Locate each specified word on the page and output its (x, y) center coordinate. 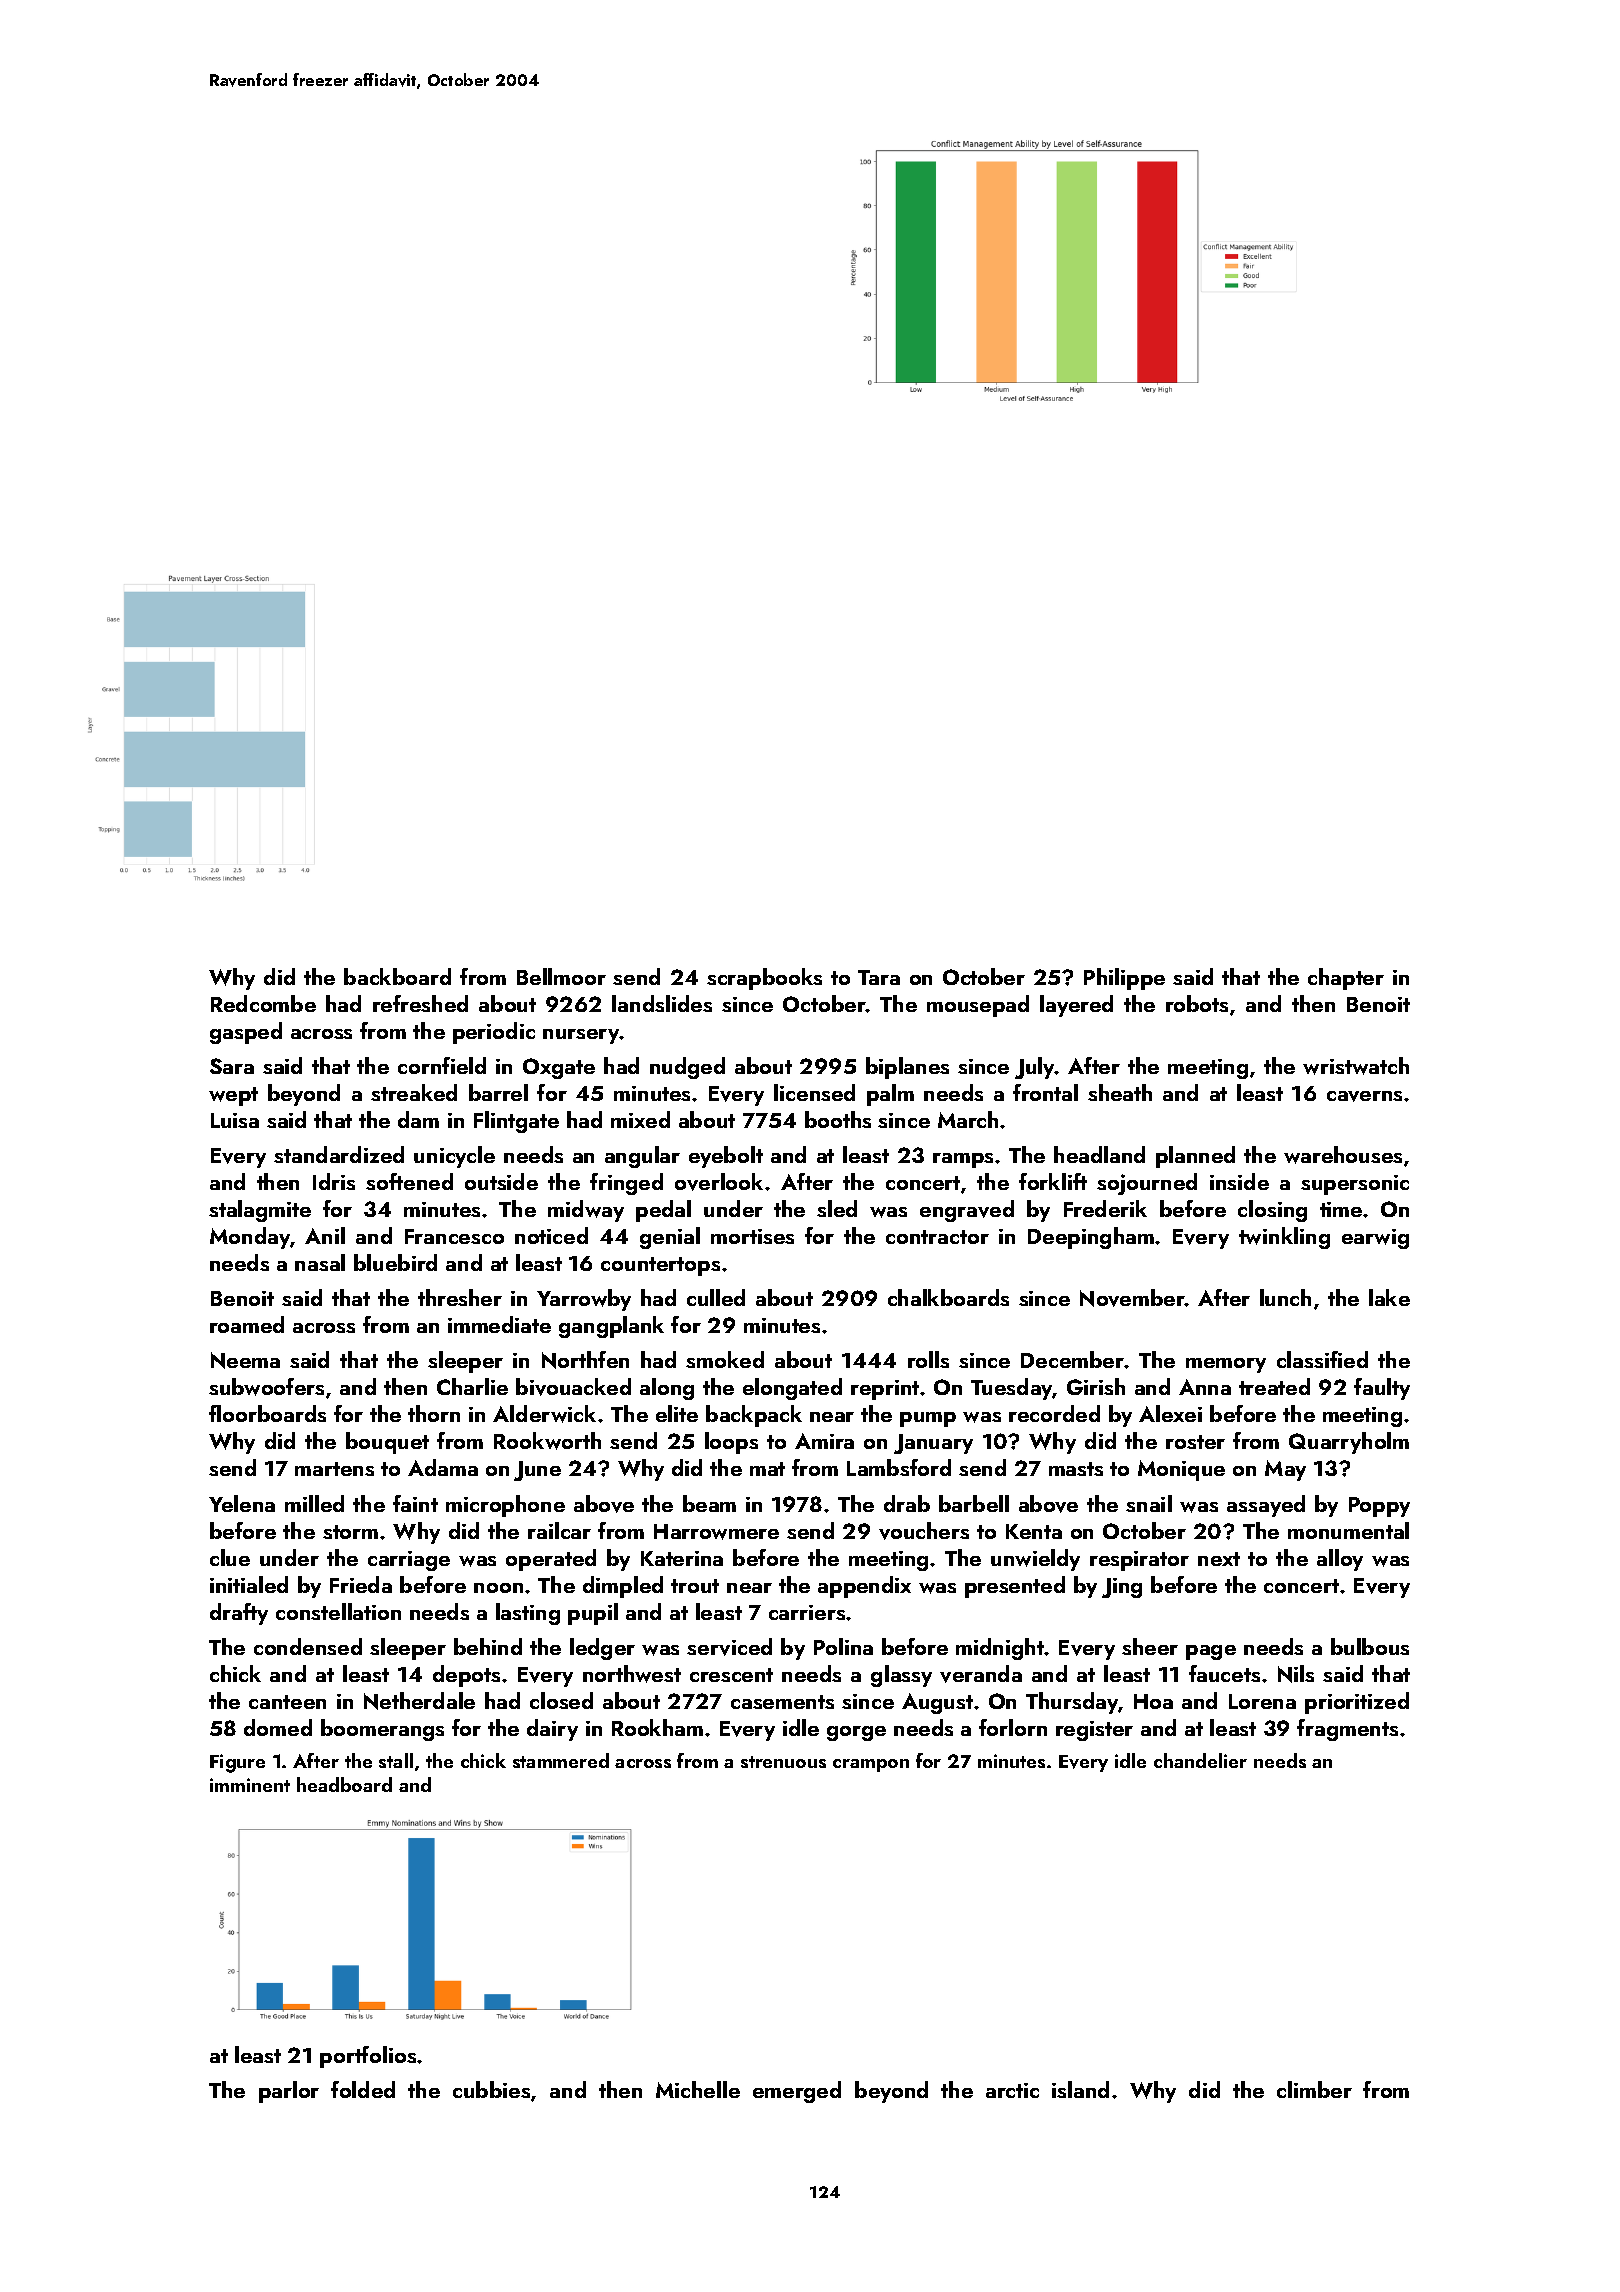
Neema (245, 1360)
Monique (1181, 1470)
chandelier (1200, 1760)
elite (677, 1413)
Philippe (1124, 979)
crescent (731, 1675)
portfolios (368, 2057)
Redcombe (263, 1003)
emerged (797, 2092)
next (1219, 1559)
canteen (287, 1702)
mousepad (978, 1006)
